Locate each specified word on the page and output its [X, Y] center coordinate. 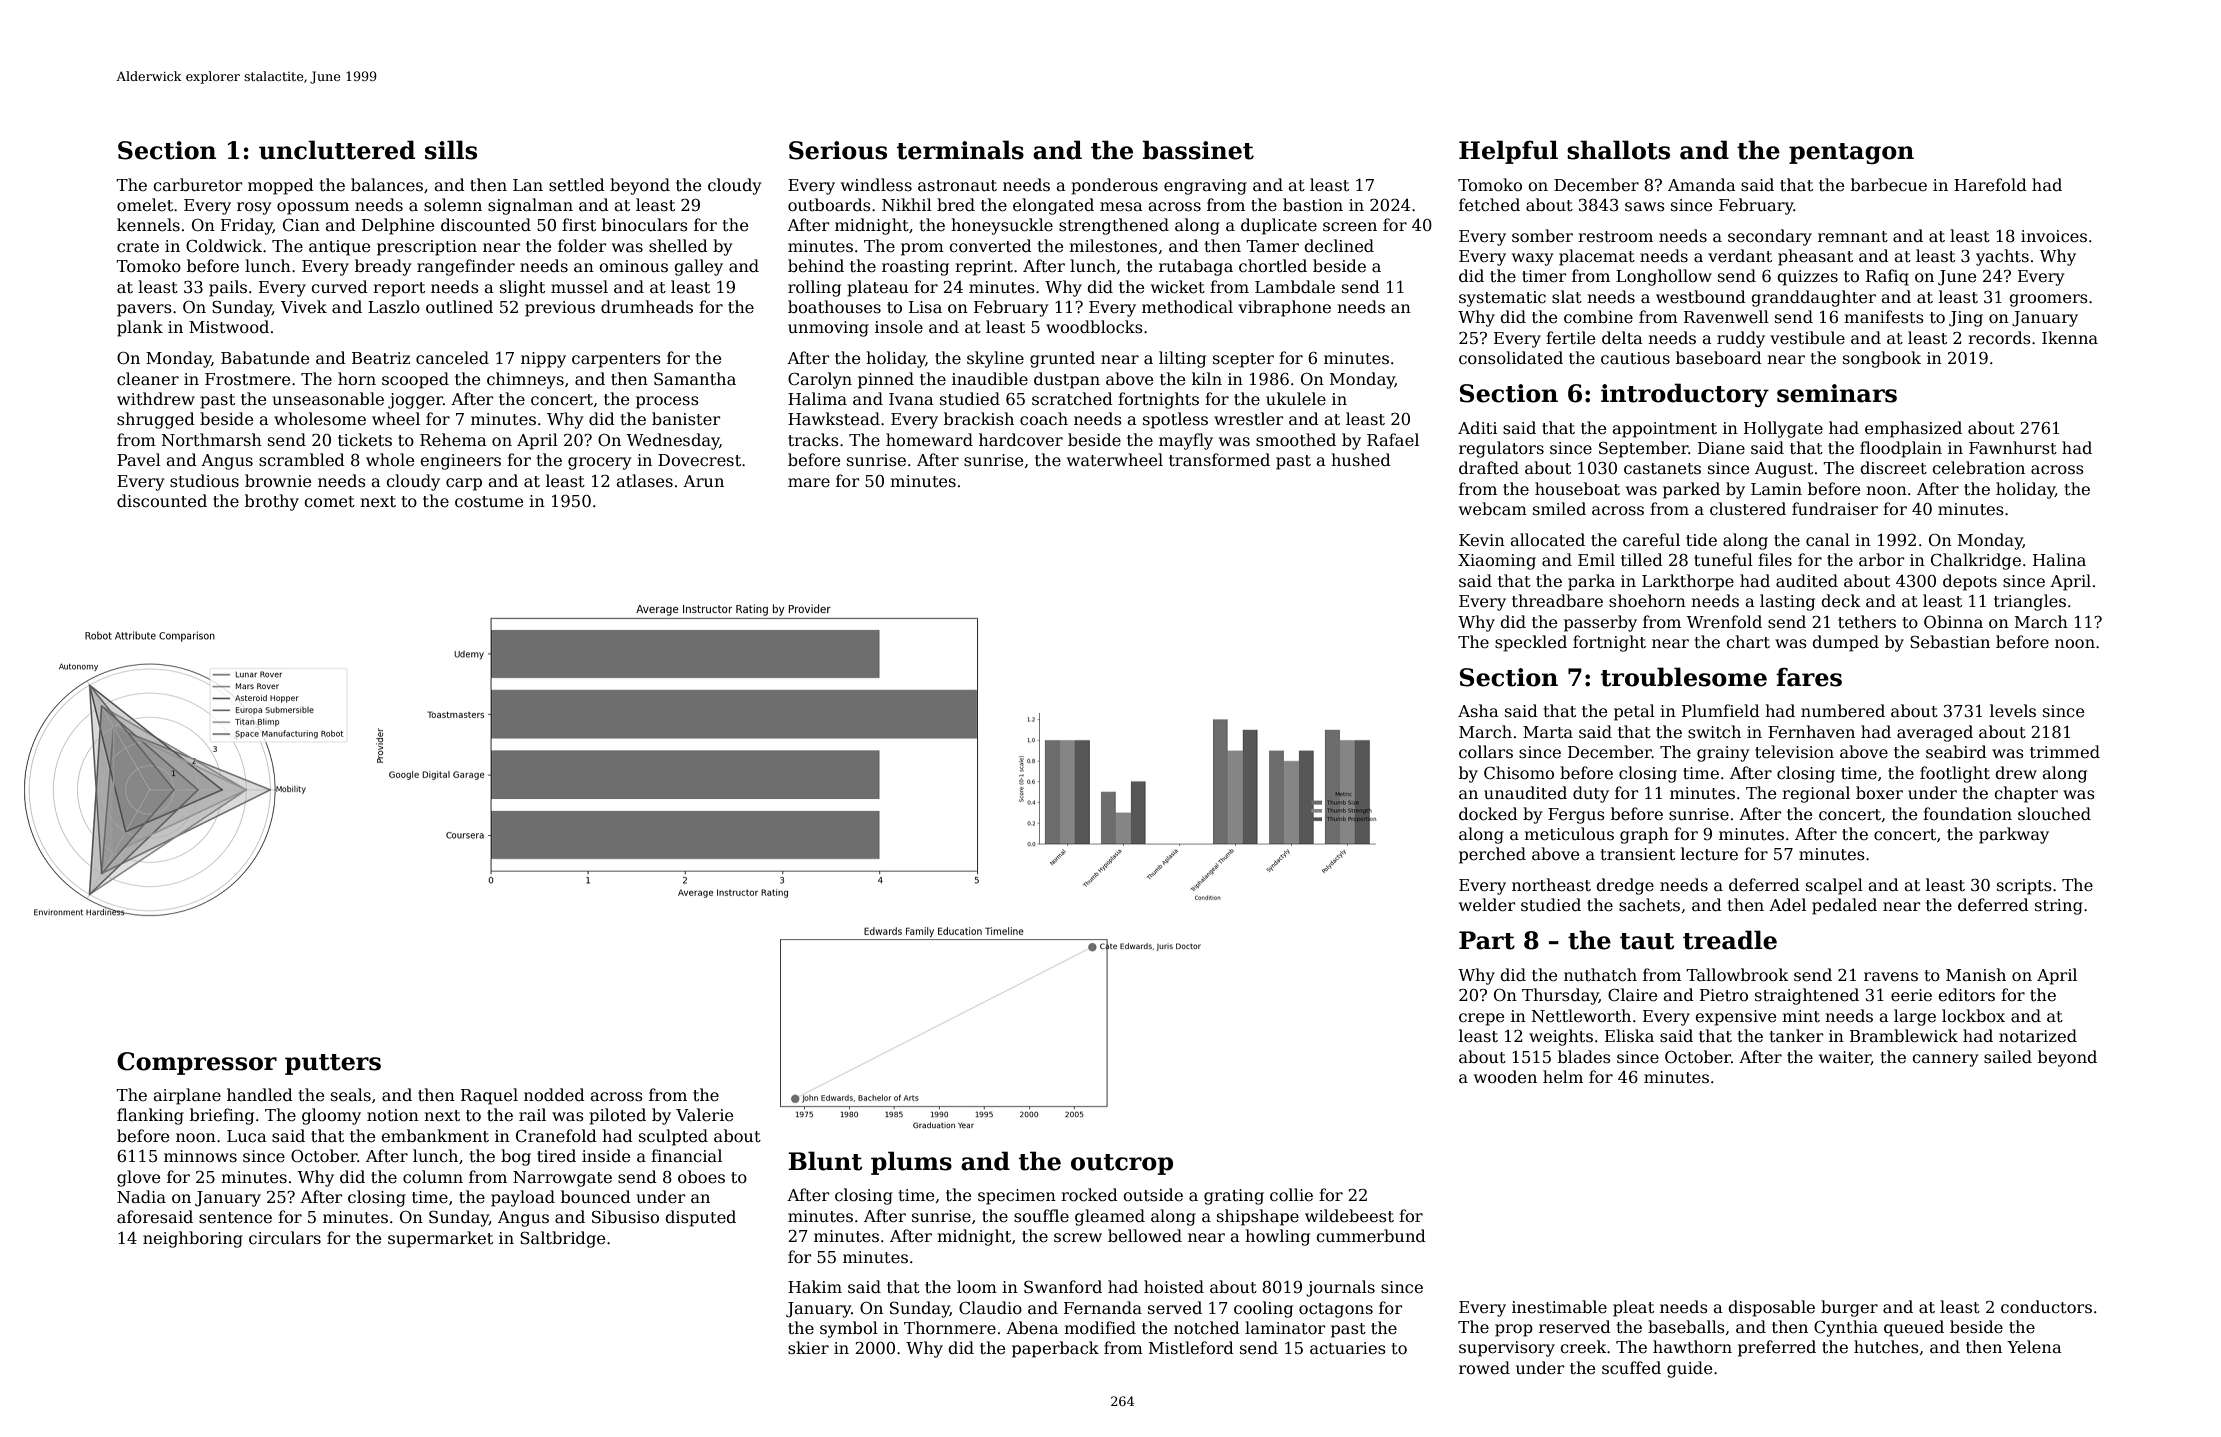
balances [387, 185]
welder [1487, 905]
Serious [838, 150]
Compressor [197, 1063]
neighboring [193, 1239]
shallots [1618, 150]
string [2059, 907]
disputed [700, 1218]
